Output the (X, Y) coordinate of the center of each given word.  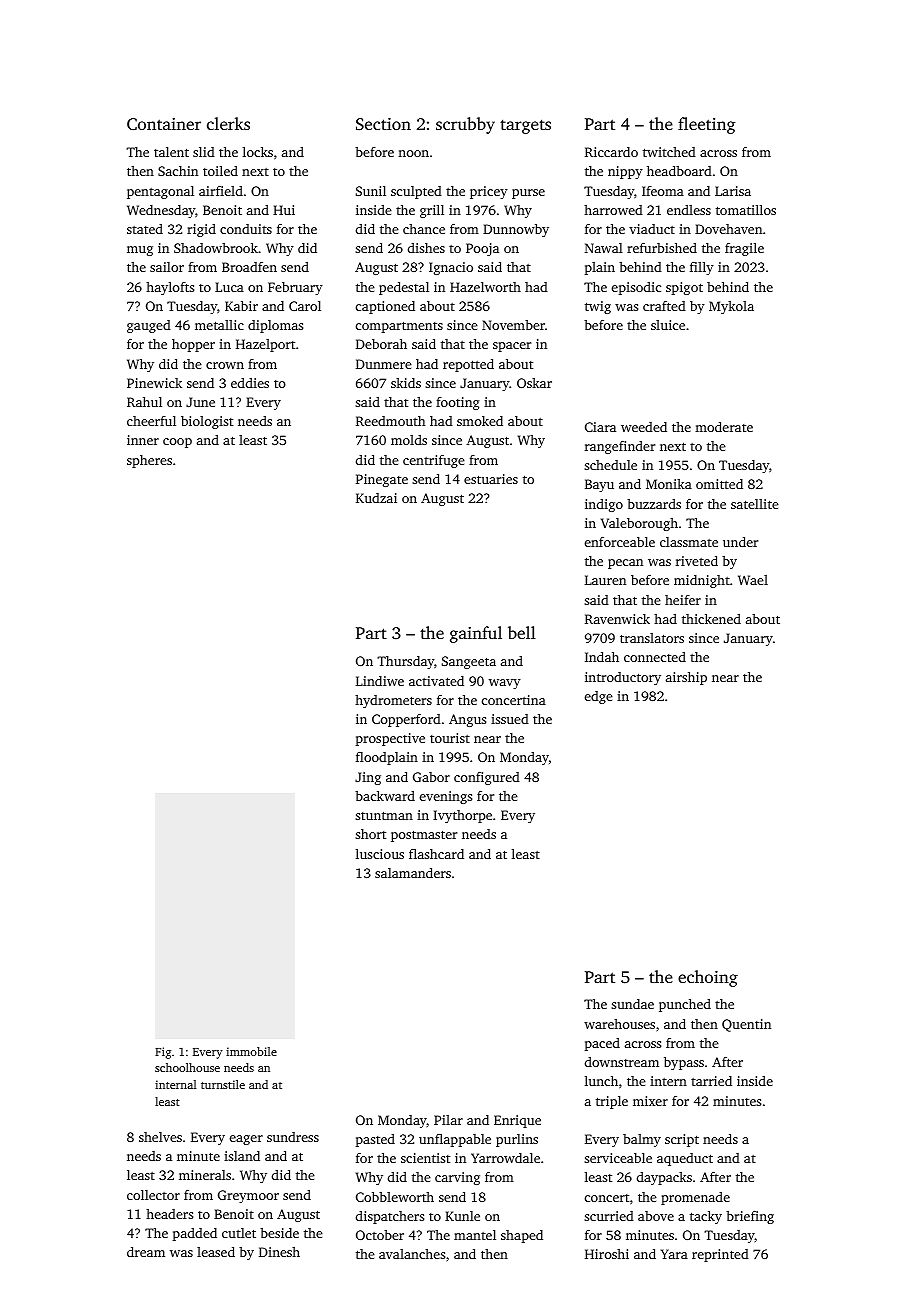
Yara (674, 1254)
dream (146, 1252)
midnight (702, 581)
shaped (522, 1236)
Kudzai (376, 498)
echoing (708, 978)
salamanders (413, 873)
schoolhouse (187, 1067)
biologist (207, 422)
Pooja (482, 249)
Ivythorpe (462, 816)
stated (145, 229)
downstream (622, 1062)
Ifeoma (663, 191)
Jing (368, 778)
